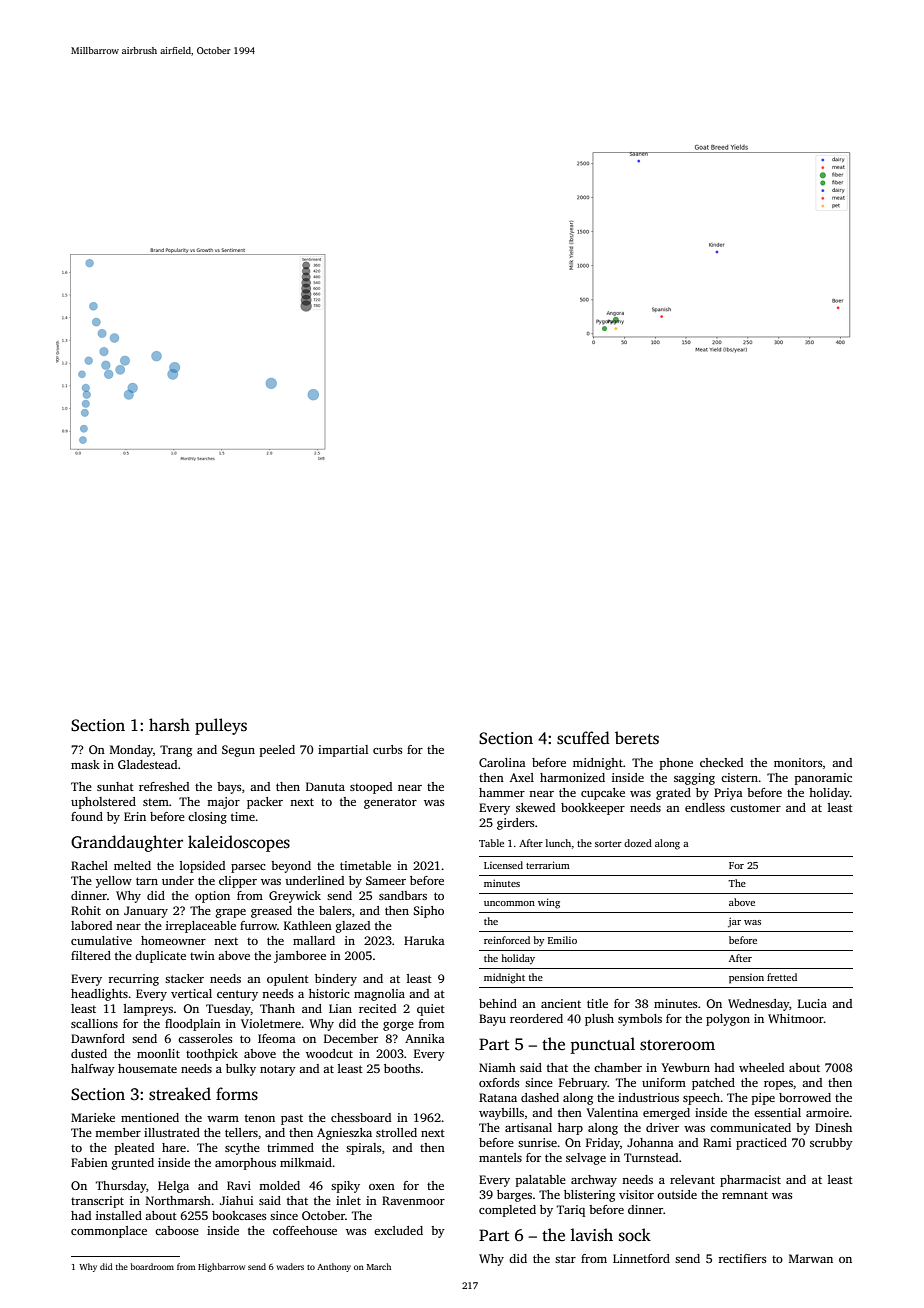 The width and height of the screenshot is (924, 1308). I want to click on symbols, so click(640, 1020).
